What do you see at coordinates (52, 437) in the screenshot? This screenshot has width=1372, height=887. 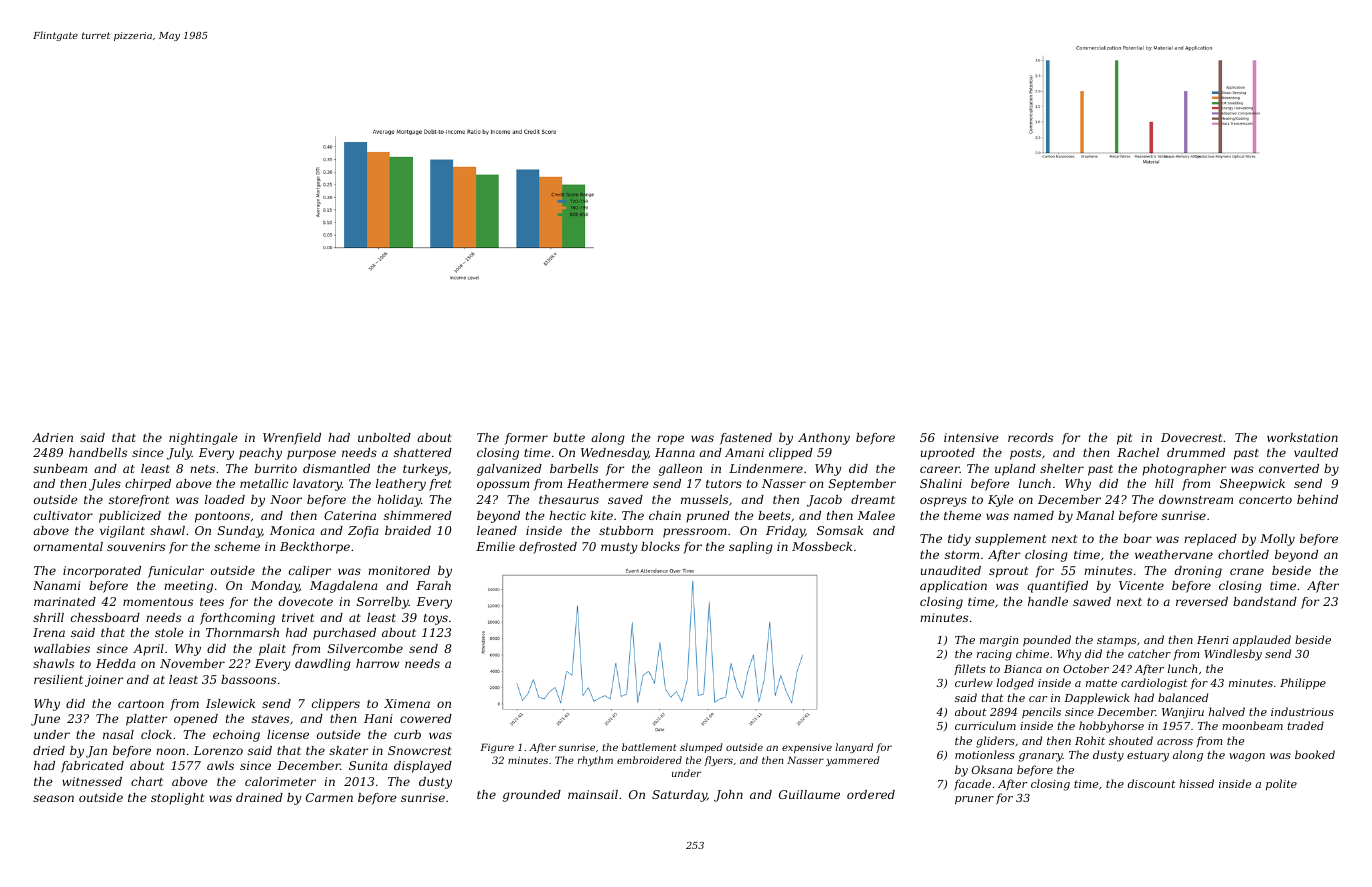 I see `Adrien` at bounding box center [52, 437].
